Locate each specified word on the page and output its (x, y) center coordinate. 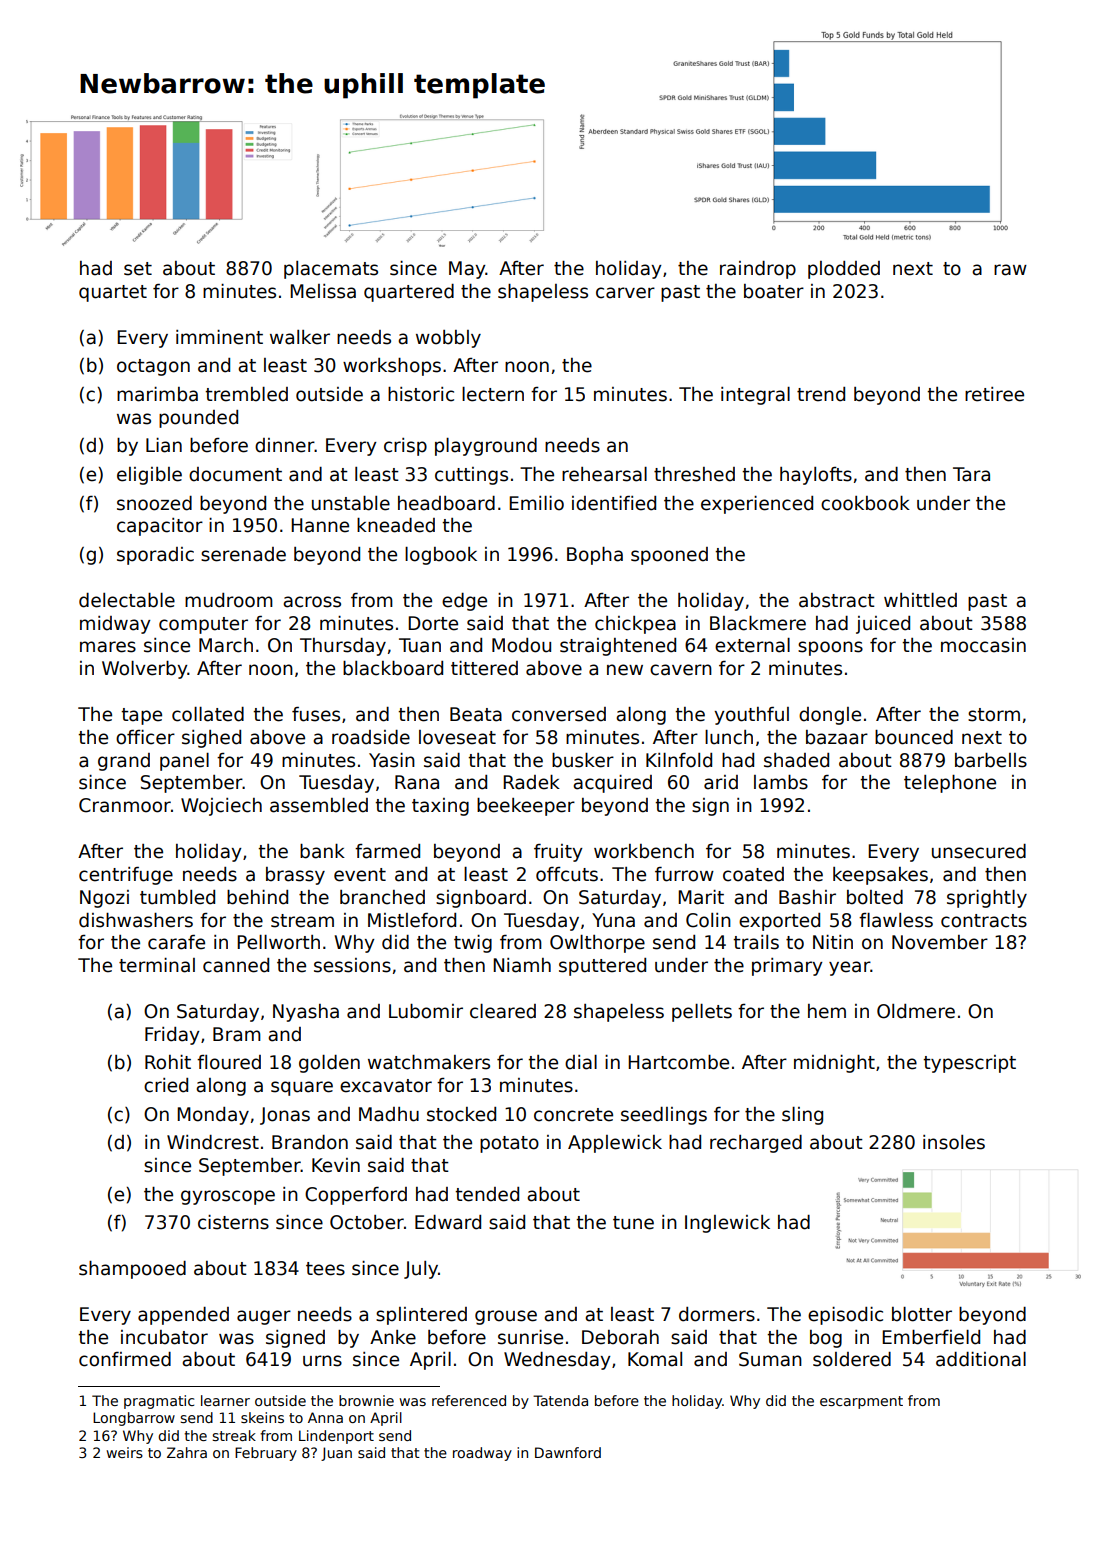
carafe (176, 942)
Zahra (187, 1452)
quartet (113, 293)
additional (981, 1359)
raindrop (758, 270)
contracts (984, 921)
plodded (844, 270)
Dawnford (568, 1452)
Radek (531, 782)
